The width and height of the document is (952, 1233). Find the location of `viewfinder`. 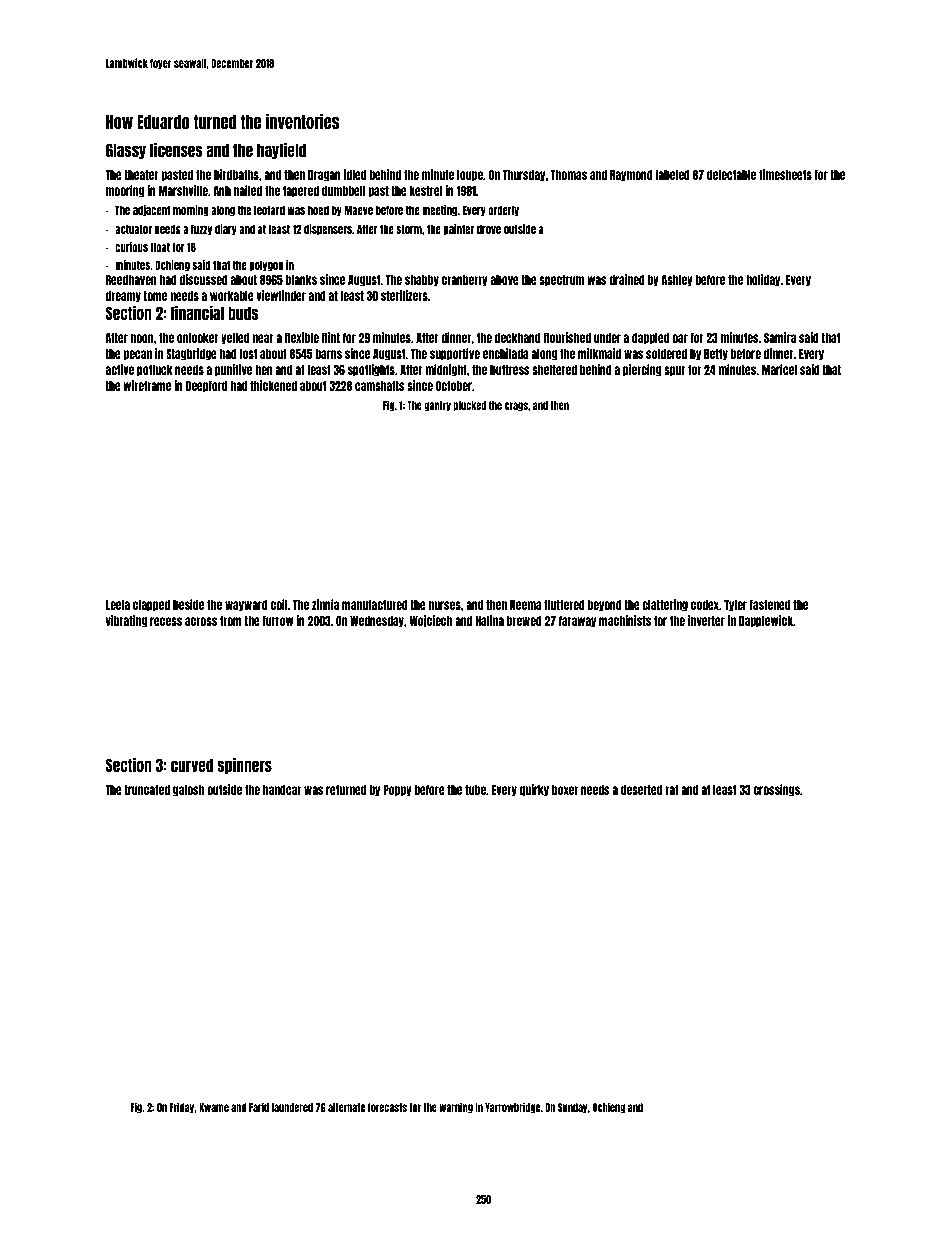

viewfinder is located at coordinates (281, 295).
